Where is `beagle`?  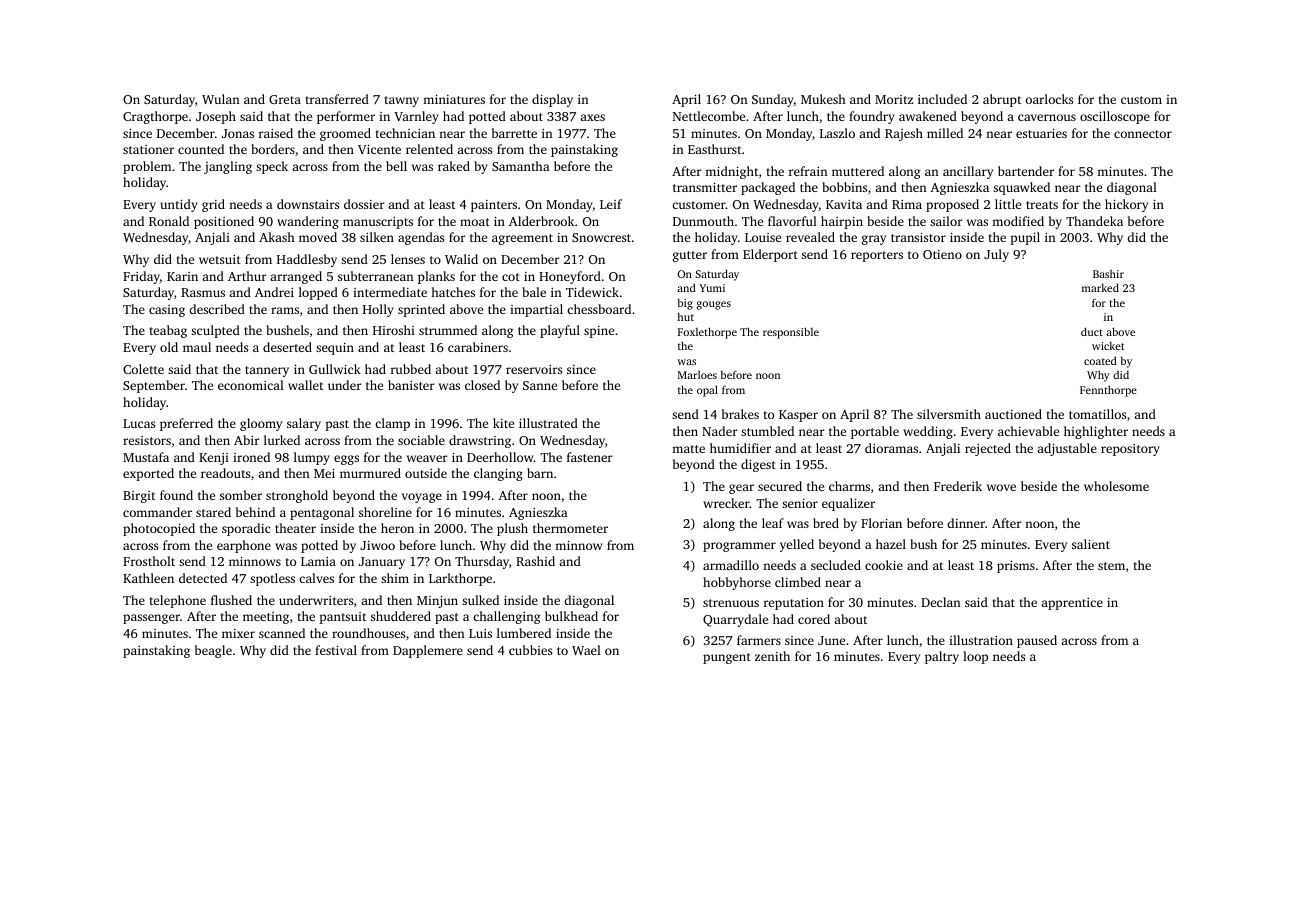
beagle is located at coordinates (213, 651).
